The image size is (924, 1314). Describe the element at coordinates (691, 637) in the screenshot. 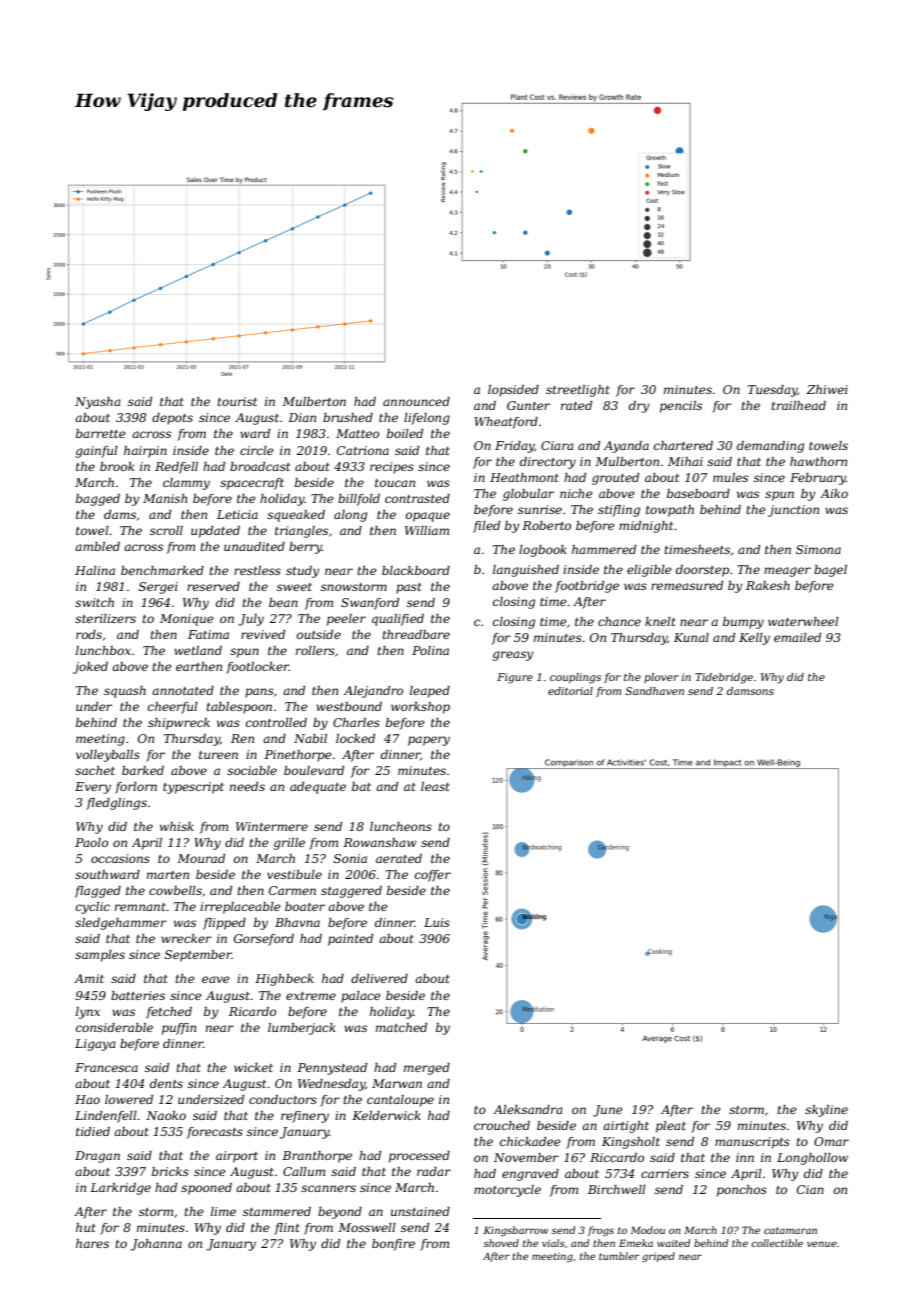

I see `Kunal` at that location.
